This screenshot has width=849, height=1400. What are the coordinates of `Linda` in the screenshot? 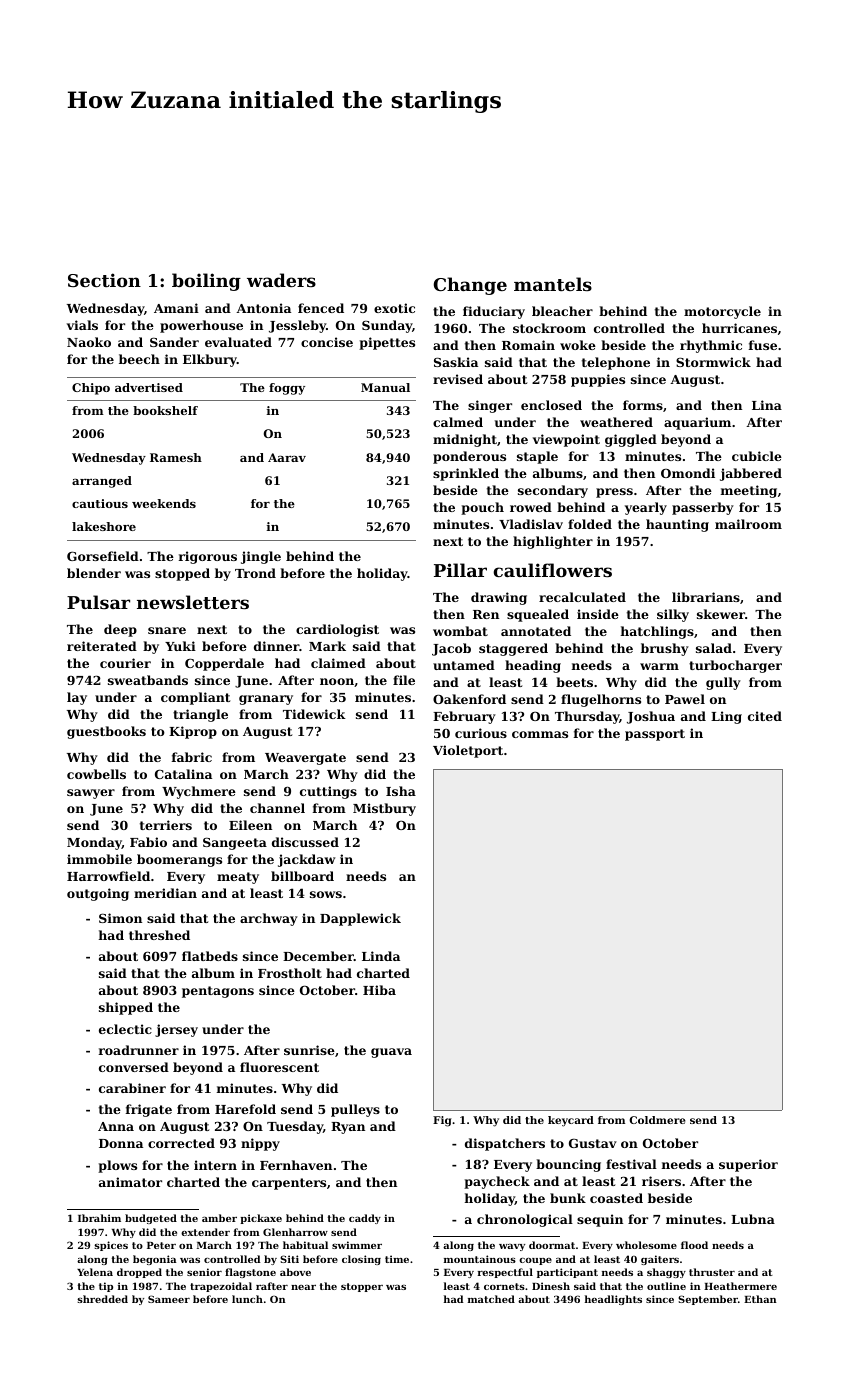 It's located at (381, 956).
